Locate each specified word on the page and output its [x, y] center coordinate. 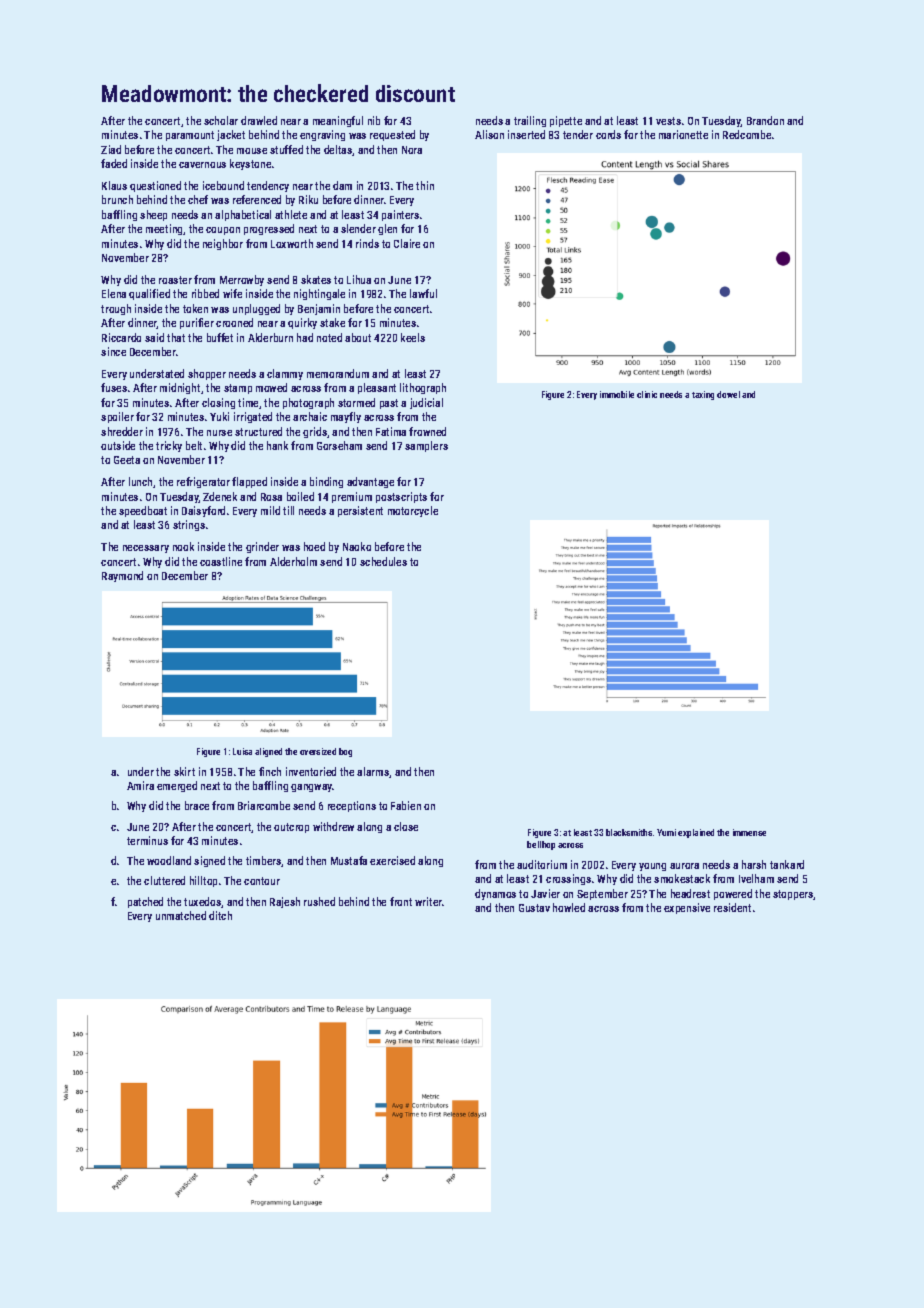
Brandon [765, 120]
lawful [423, 293]
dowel [728, 394]
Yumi [666, 832]
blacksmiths [629, 832]
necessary [146, 549]
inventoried [311, 771]
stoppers [793, 895]
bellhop [541, 845]
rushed [319, 901]
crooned [234, 322]
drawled [259, 120]
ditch [220, 915]
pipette [566, 121]
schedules [383, 561]
